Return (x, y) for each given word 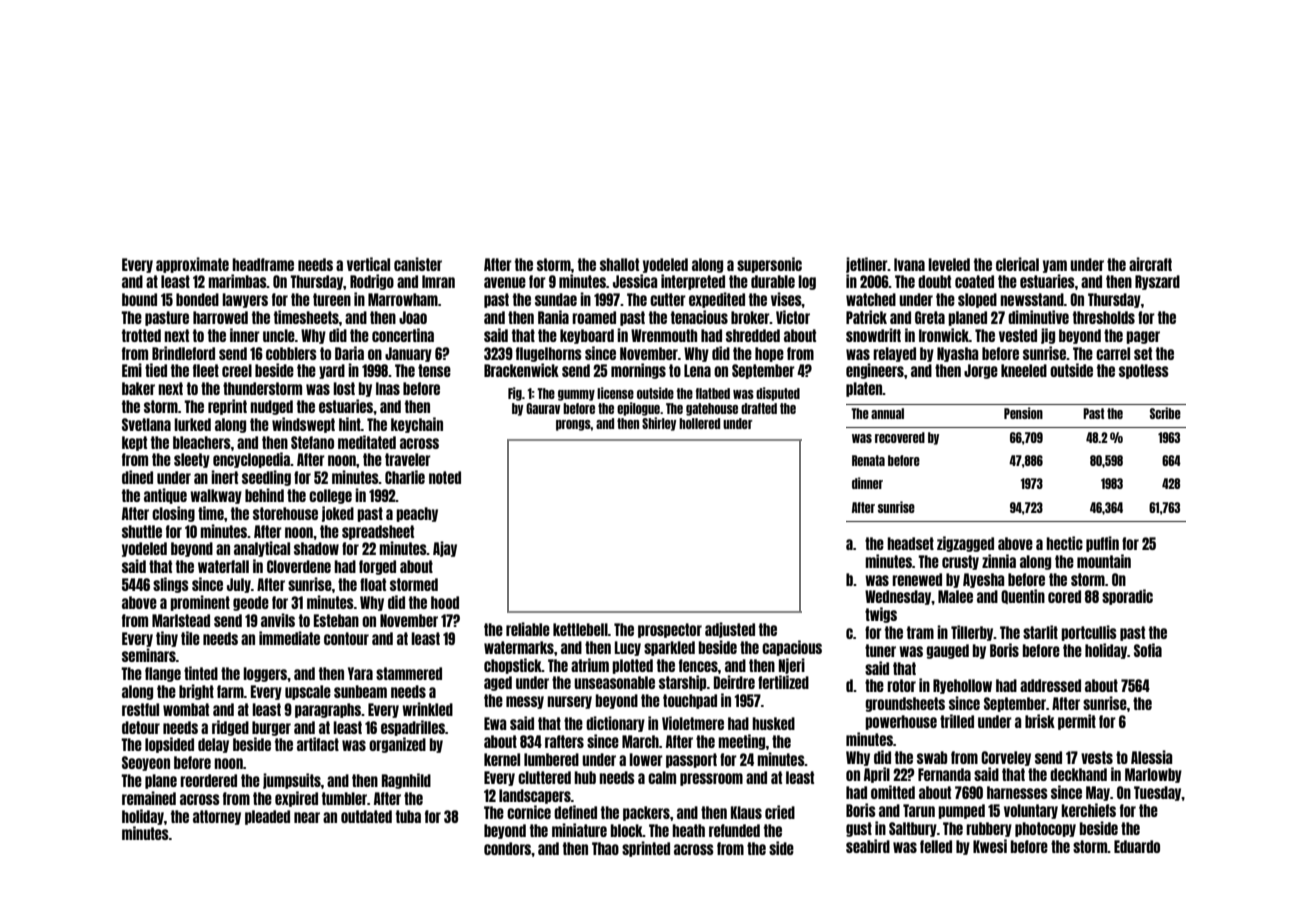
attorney (217, 817)
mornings (638, 371)
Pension (1023, 413)
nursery (569, 702)
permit (1077, 722)
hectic (1064, 543)
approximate (192, 265)
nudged (271, 407)
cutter (668, 299)
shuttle (142, 531)
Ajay (445, 549)
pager (1143, 337)
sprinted (646, 849)
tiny (167, 639)
